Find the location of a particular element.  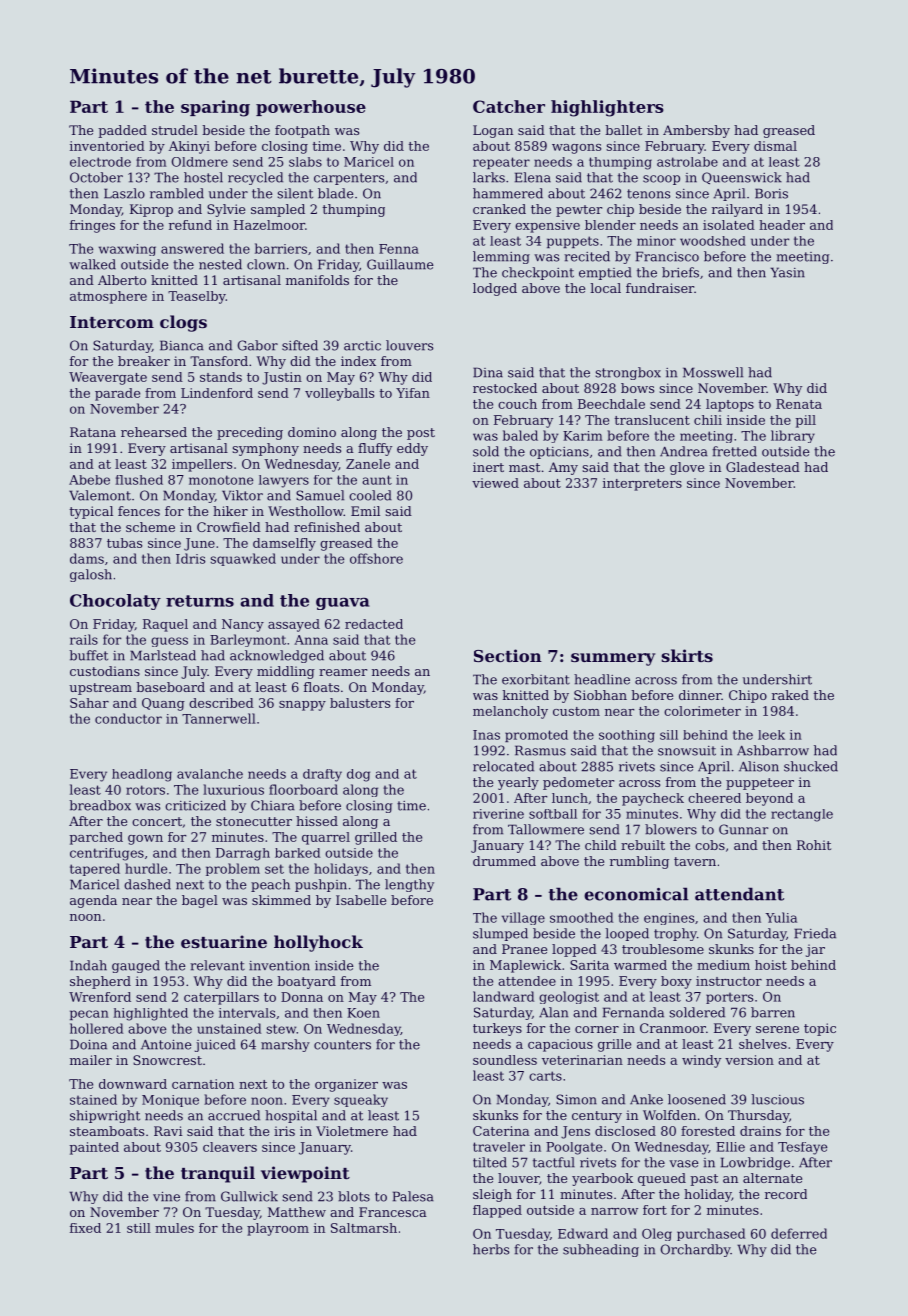

dinner is located at coordinates (700, 695).
